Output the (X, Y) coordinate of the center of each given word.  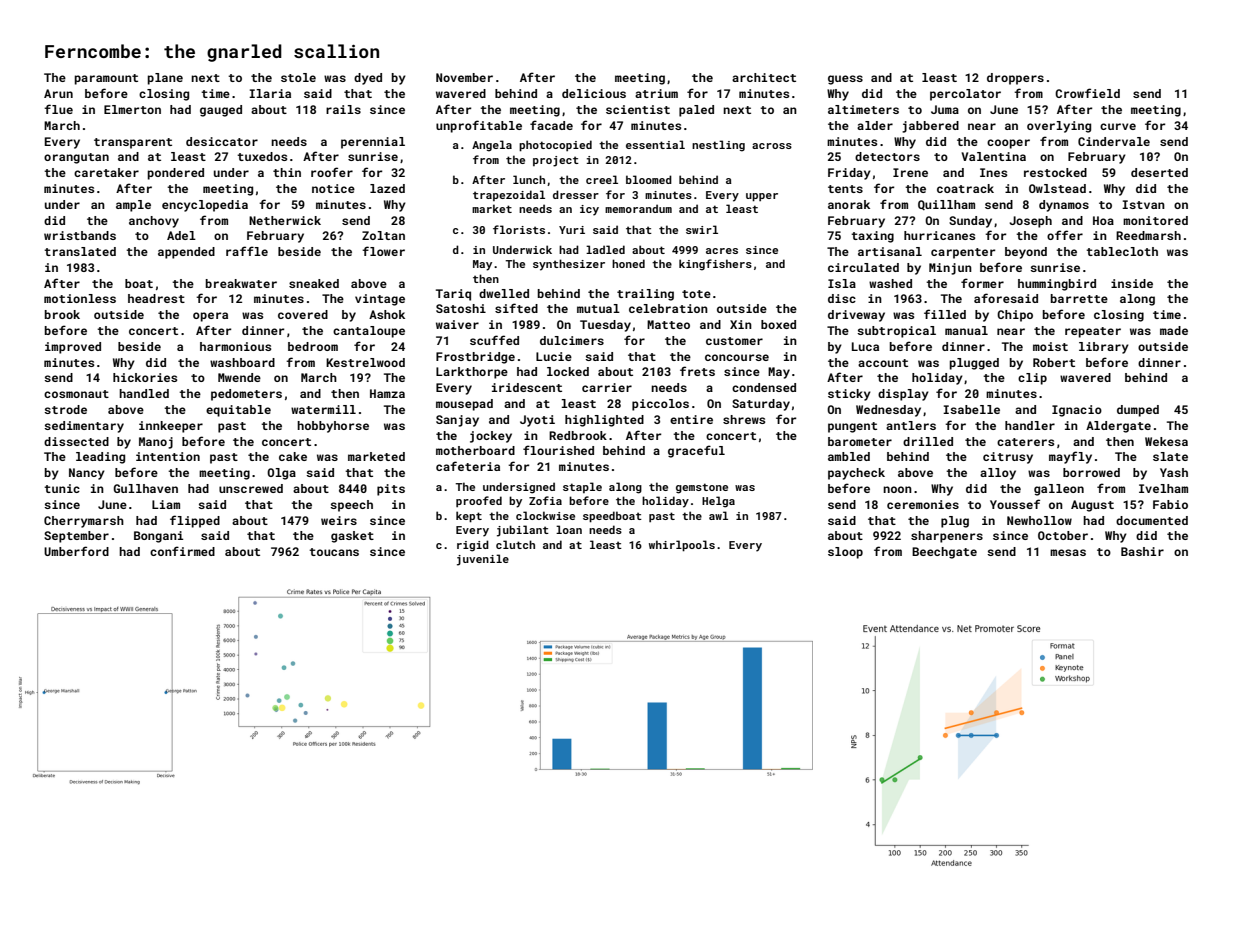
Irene (910, 172)
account (883, 363)
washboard (242, 362)
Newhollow (1039, 520)
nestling (718, 146)
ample (133, 206)
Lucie (554, 356)
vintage (380, 300)
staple (582, 487)
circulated (863, 267)
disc (842, 298)
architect (764, 77)
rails (343, 109)
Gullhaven (145, 488)
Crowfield (1087, 93)
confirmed (182, 551)
